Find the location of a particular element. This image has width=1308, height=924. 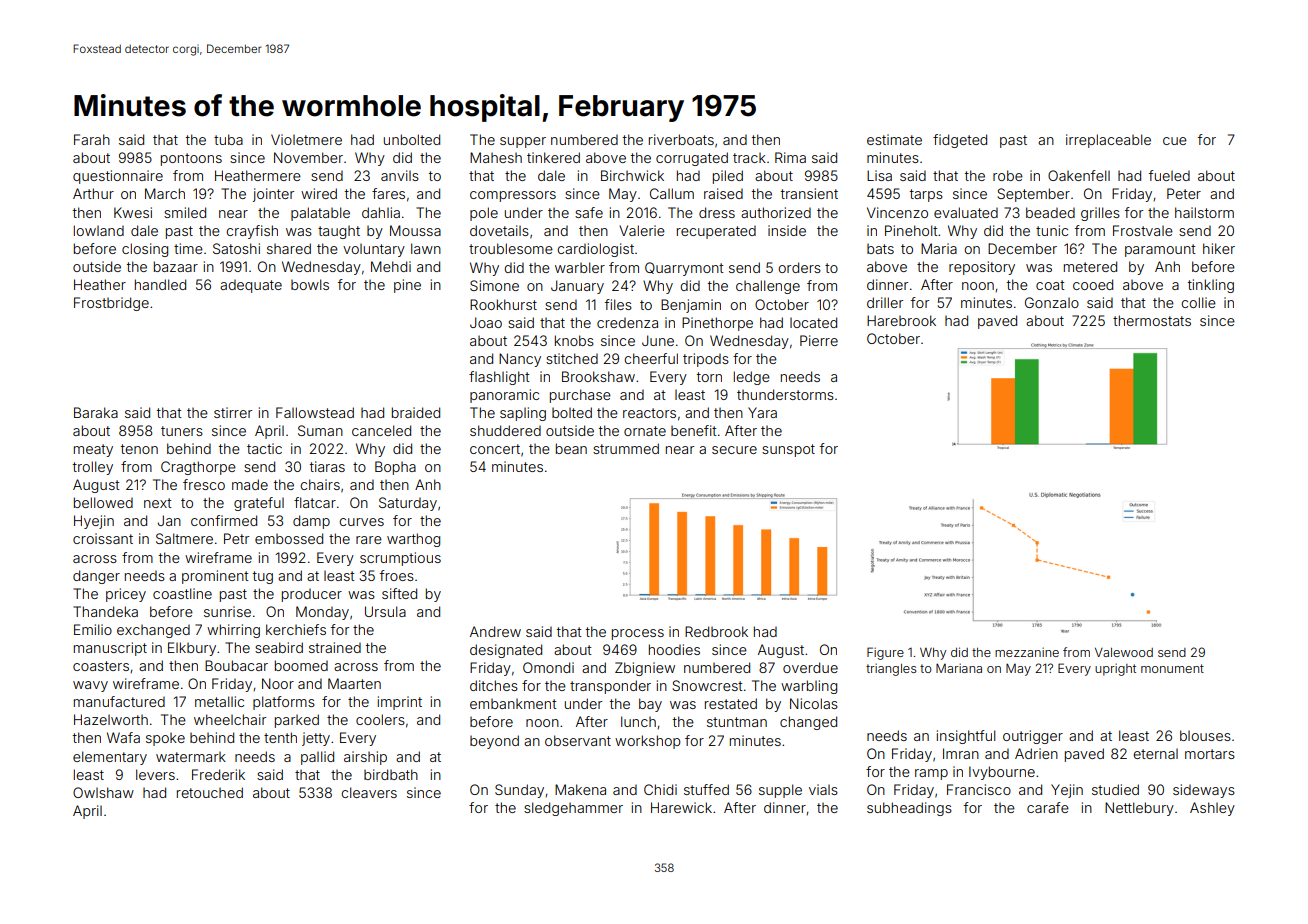

trolley is located at coordinates (93, 468).
